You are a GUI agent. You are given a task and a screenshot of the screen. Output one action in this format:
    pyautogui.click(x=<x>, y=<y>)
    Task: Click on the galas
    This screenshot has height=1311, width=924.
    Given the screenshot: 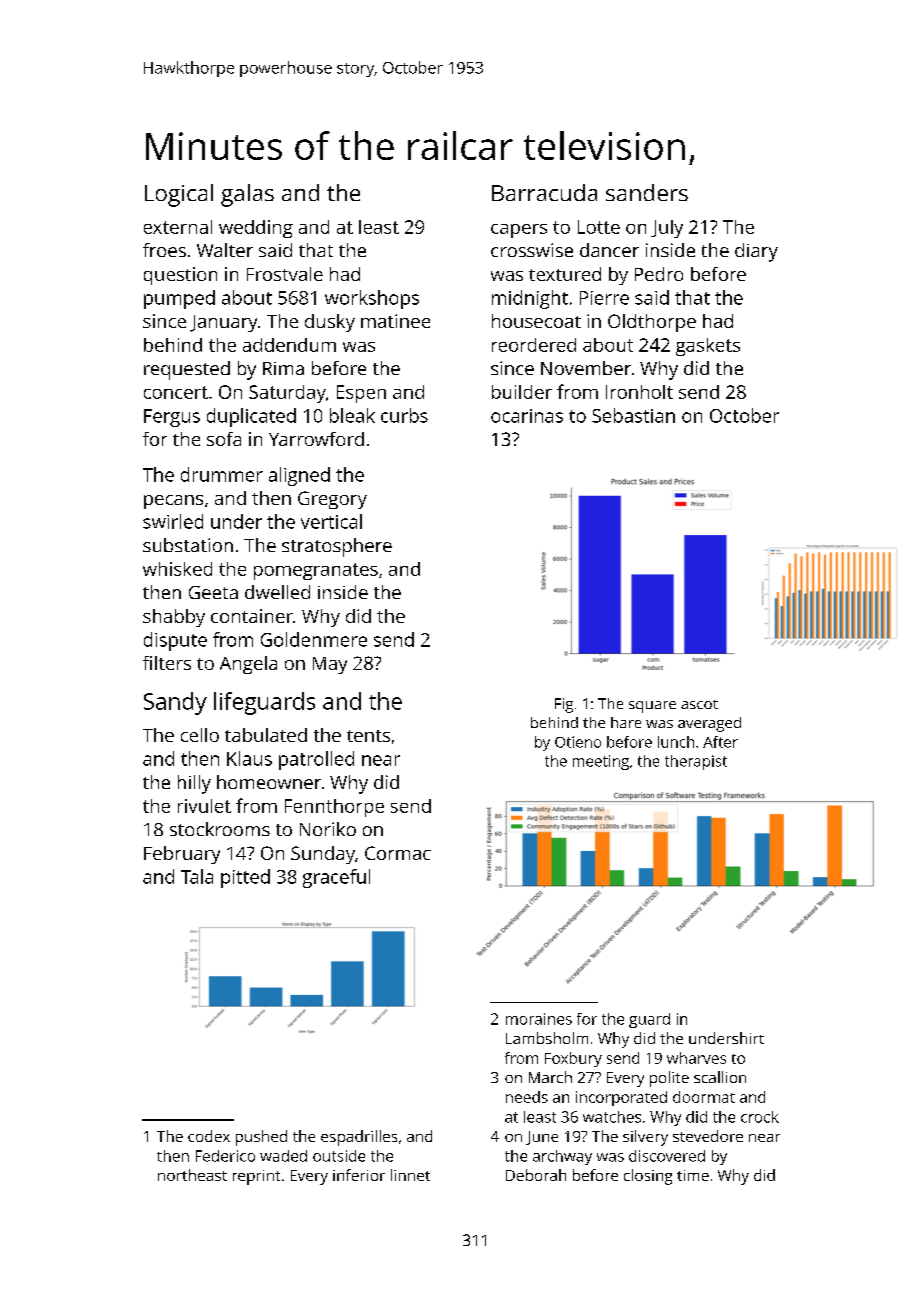 What is the action you would take?
    pyautogui.click(x=247, y=195)
